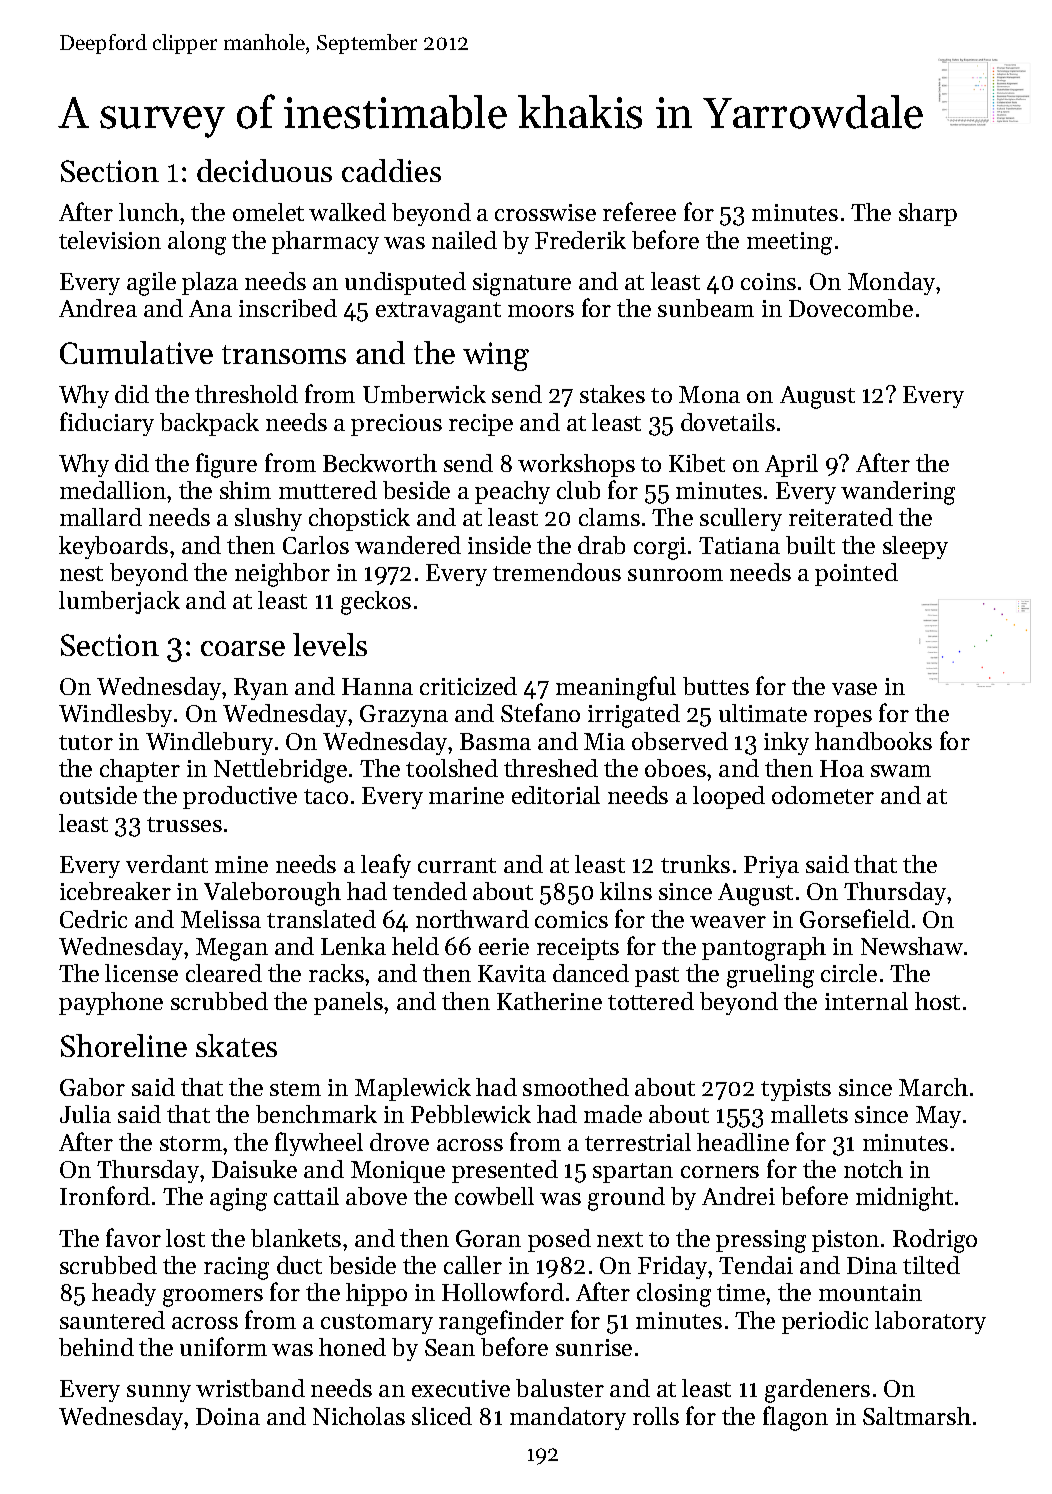 The image size is (1052, 1494). I want to click on deciduous, so click(264, 170).
